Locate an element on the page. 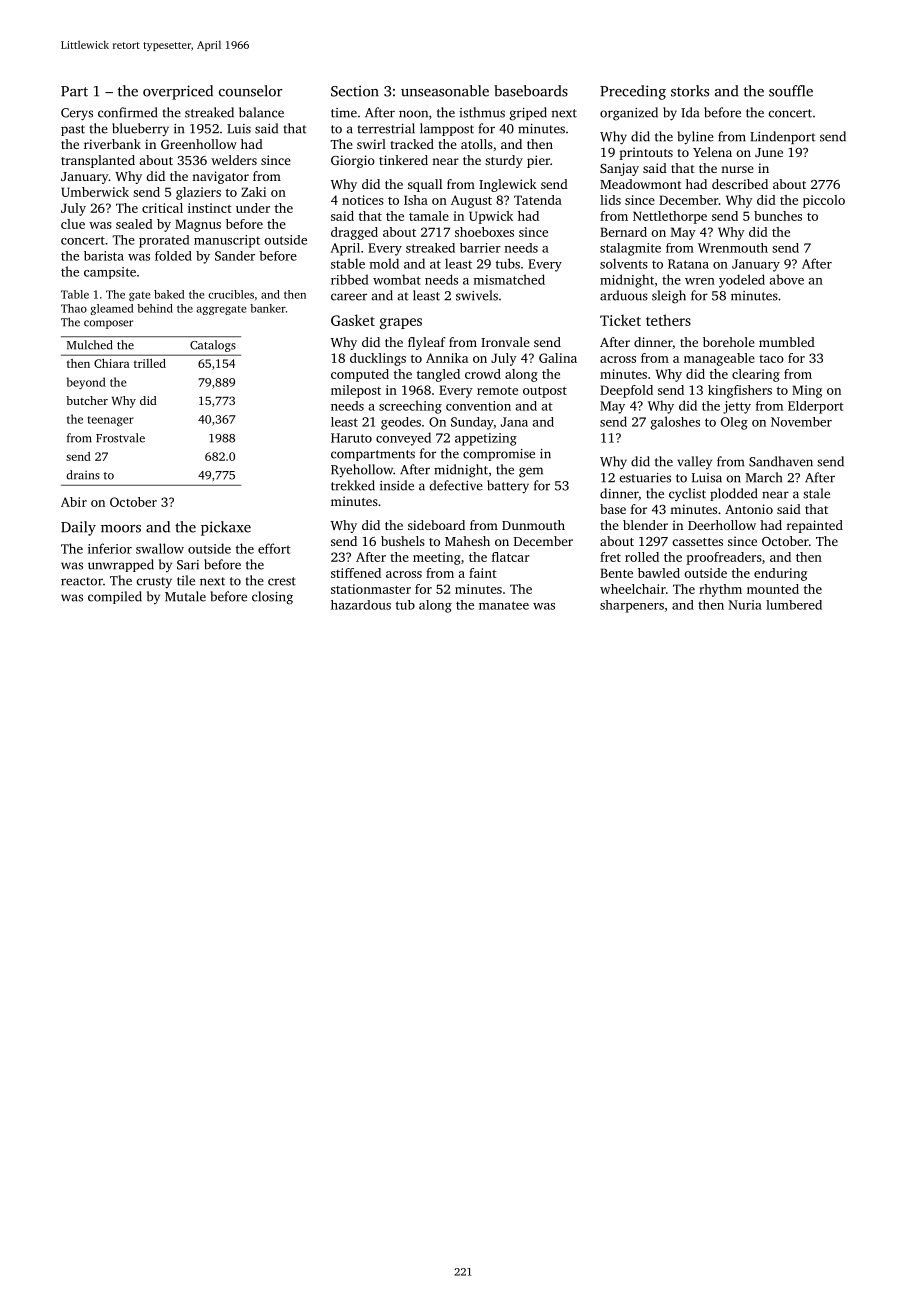 This image has width=908, height=1316. baked is located at coordinates (169, 294).
